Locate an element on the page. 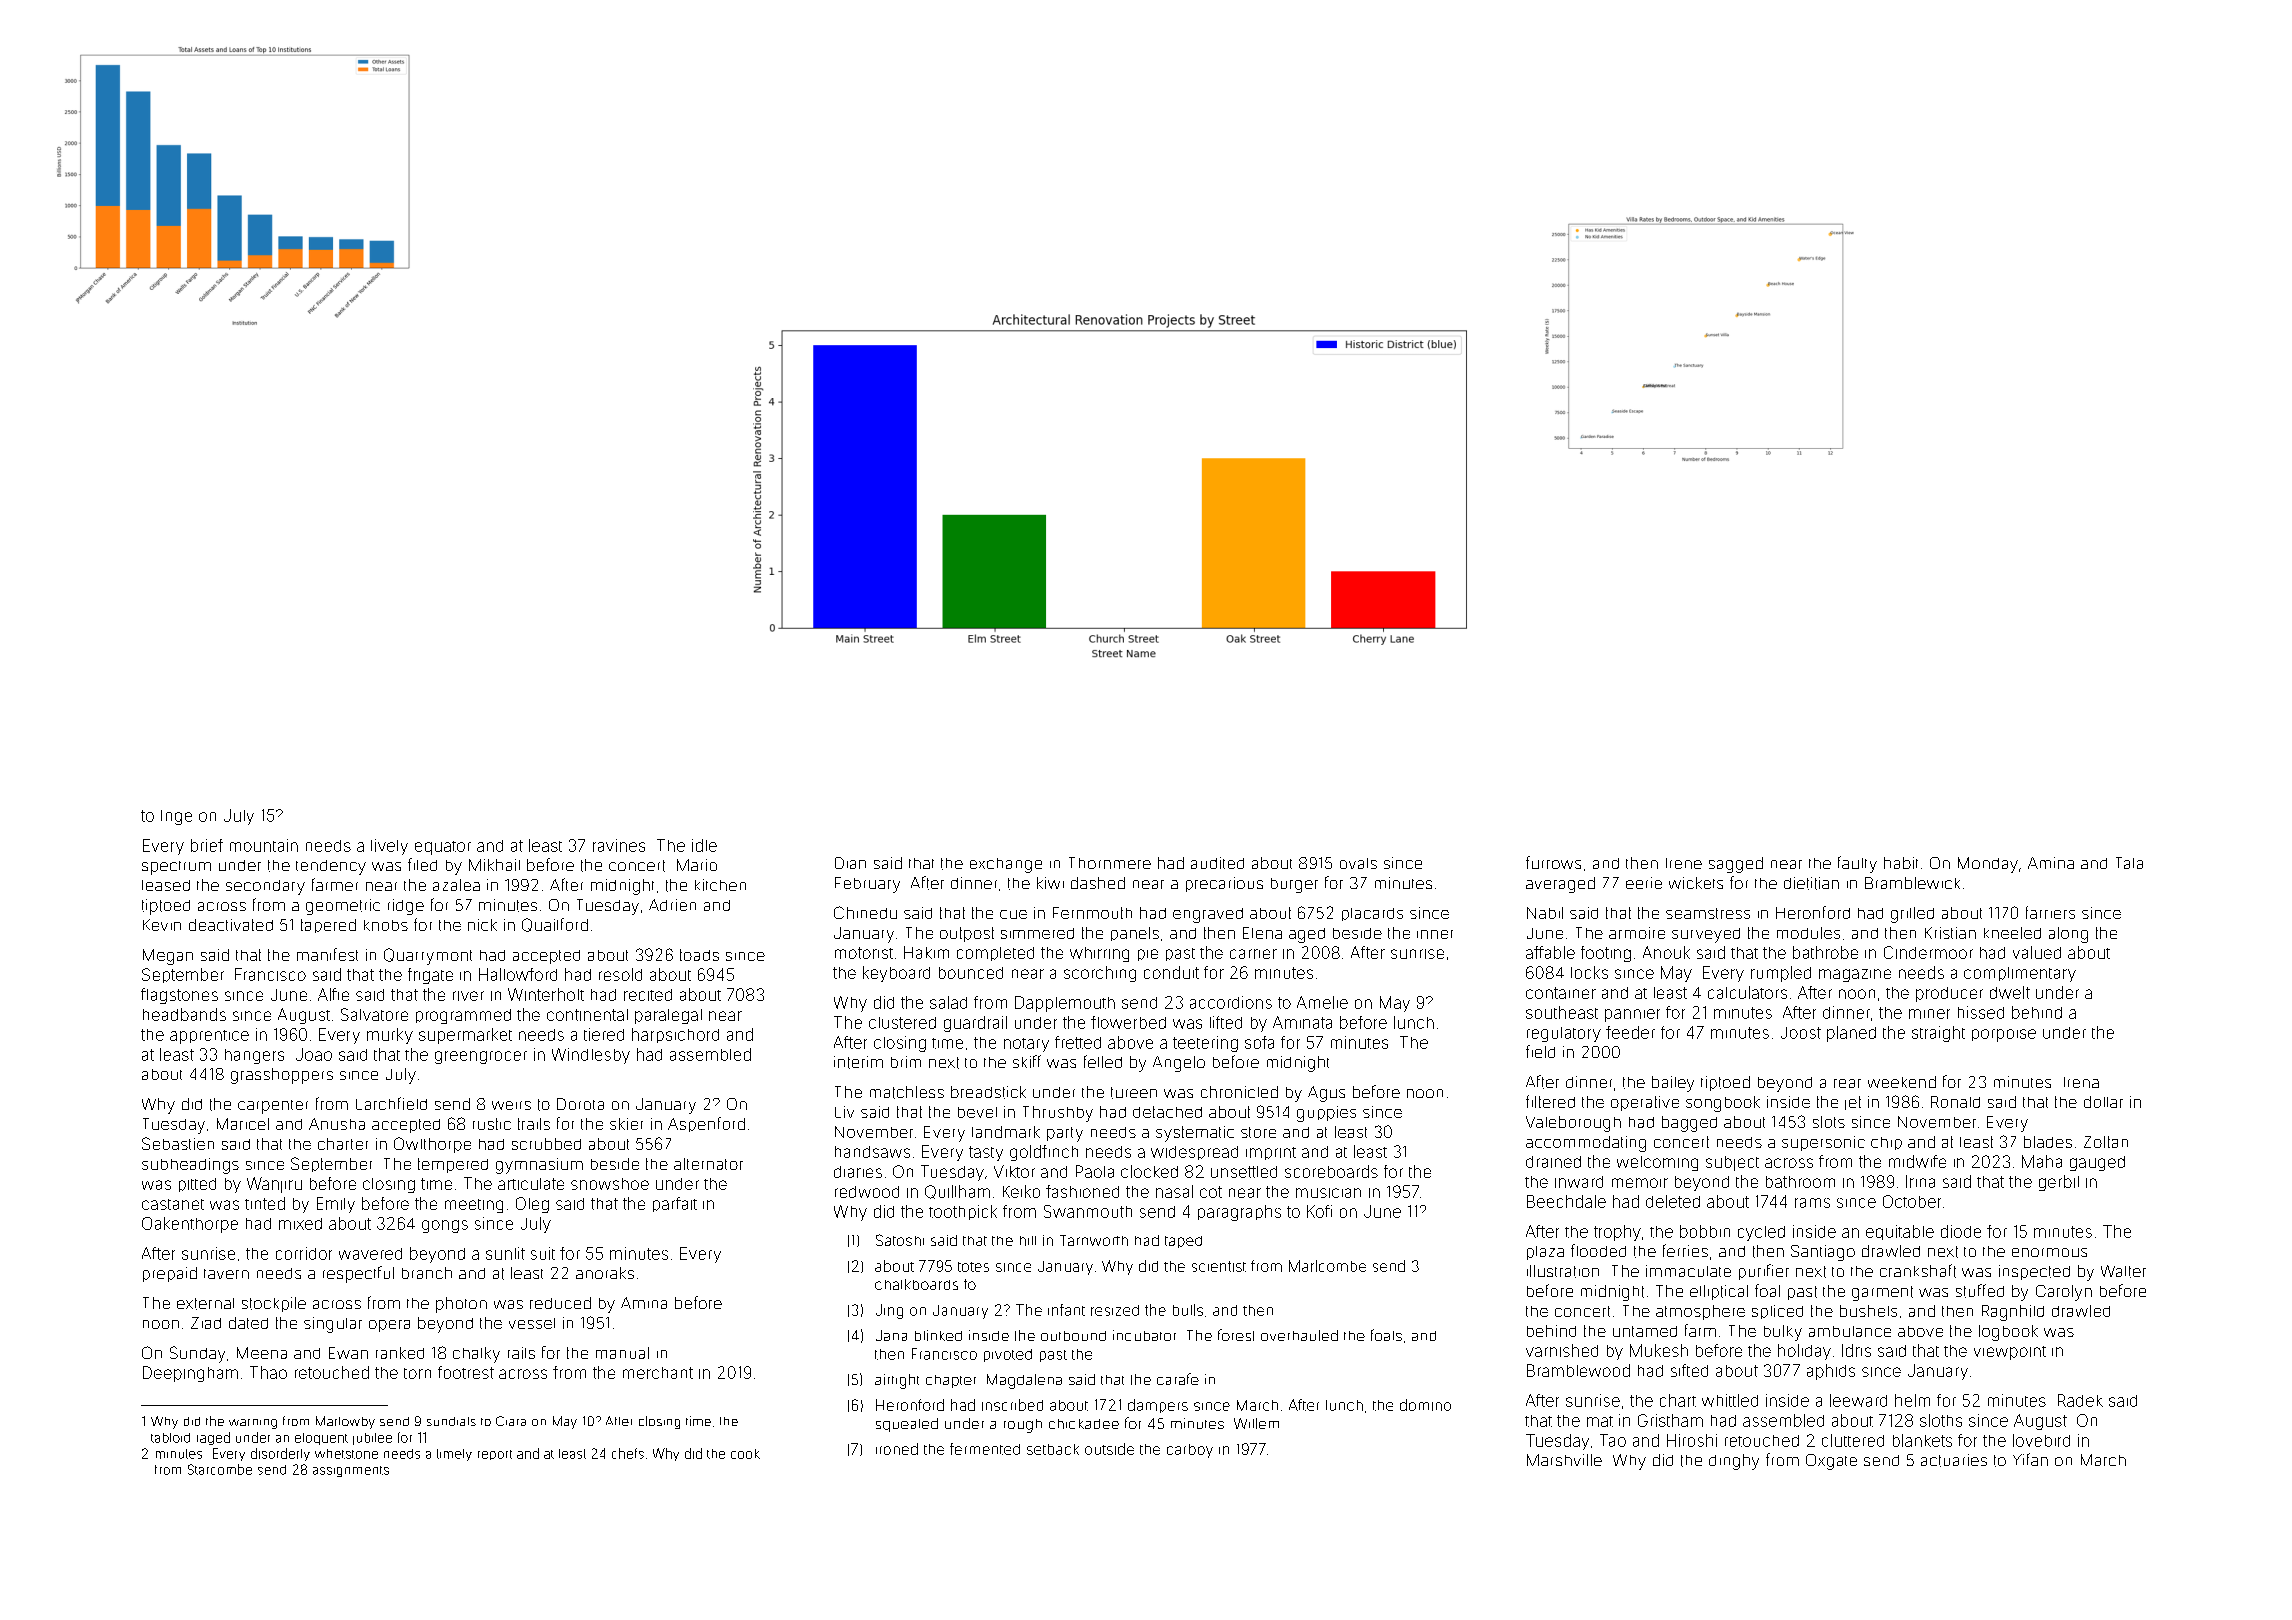 This page has height=1620, width=2292. Maha is located at coordinates (2042, 1161).
